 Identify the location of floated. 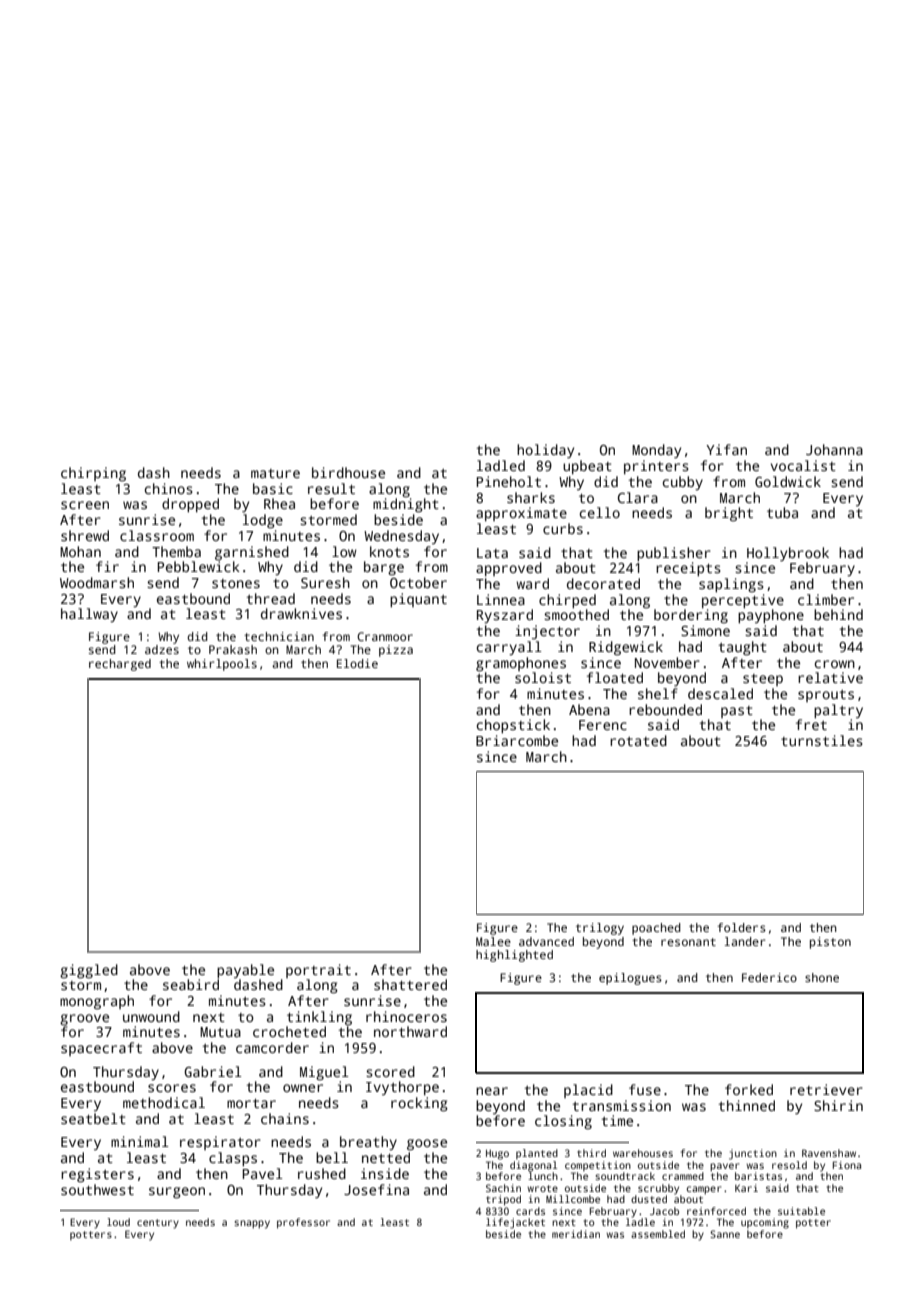
(615, 677).
